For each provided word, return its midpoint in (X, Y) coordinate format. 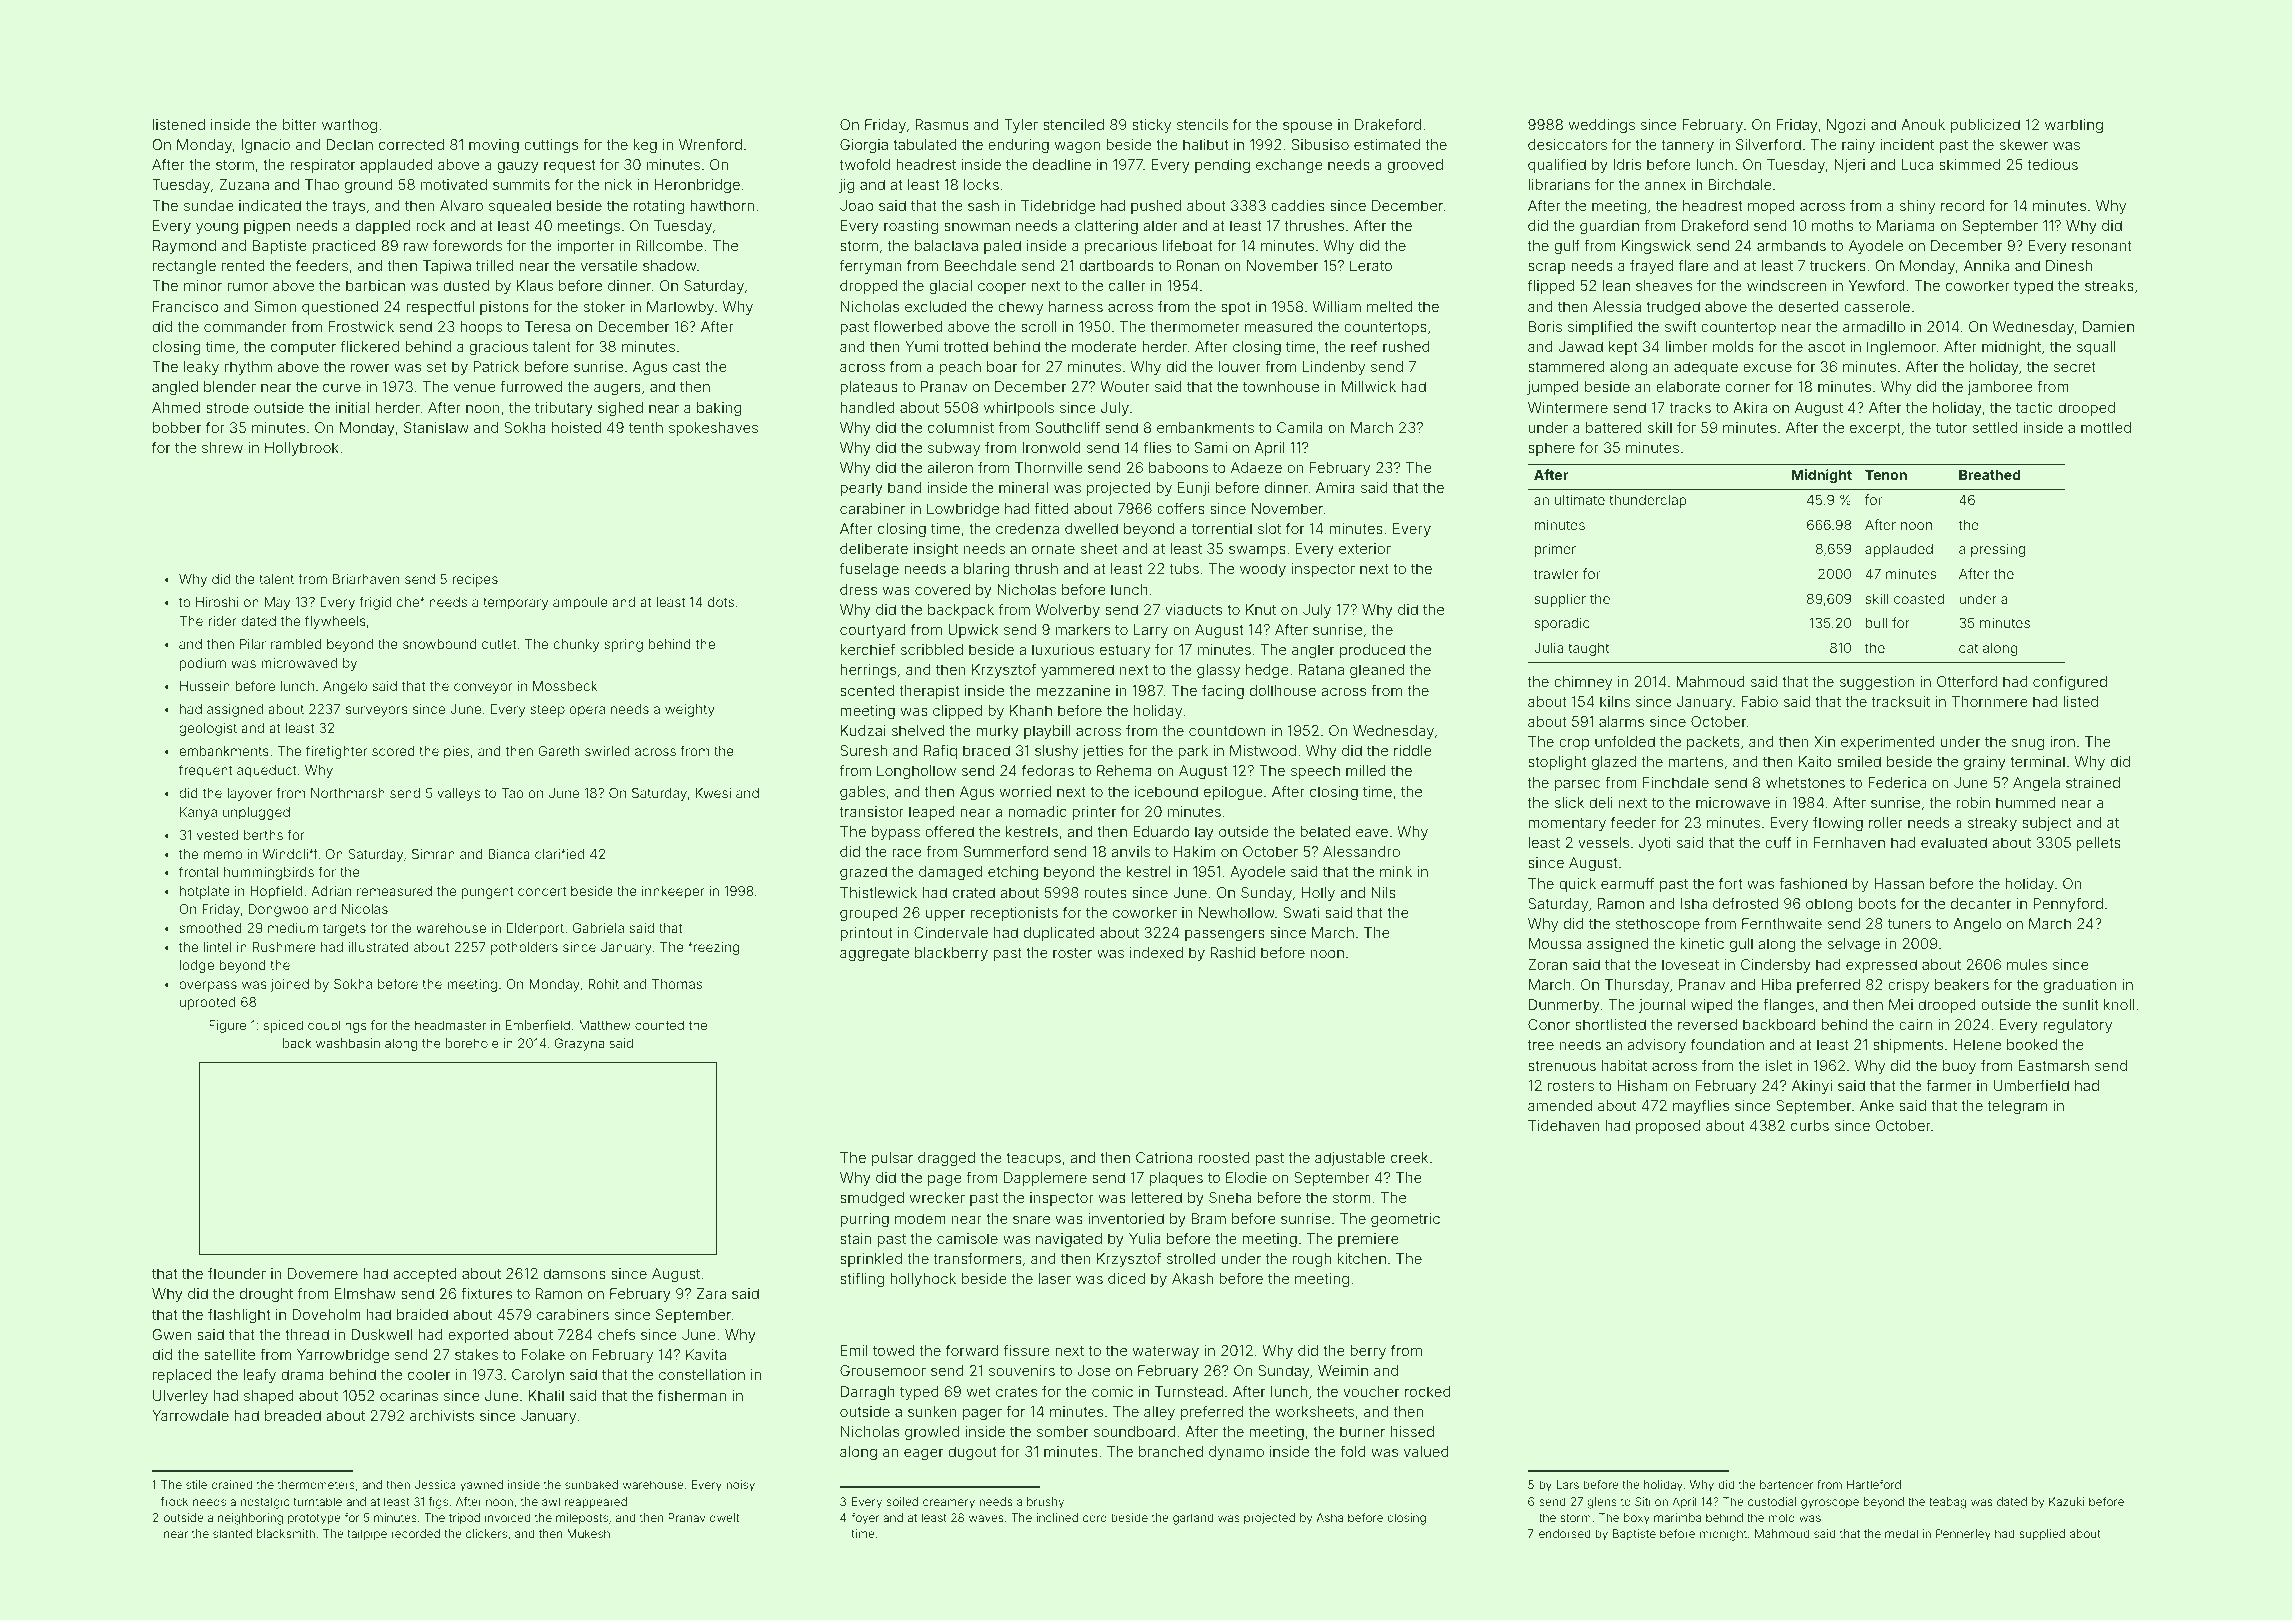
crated (974, 892)
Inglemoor (1901, 348)
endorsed (1564, 1533)
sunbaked (591, 1484)
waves (986, 1518)
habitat (1624, 1065)
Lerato (1371, 265)
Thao (322, 184)
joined (290, 985)
